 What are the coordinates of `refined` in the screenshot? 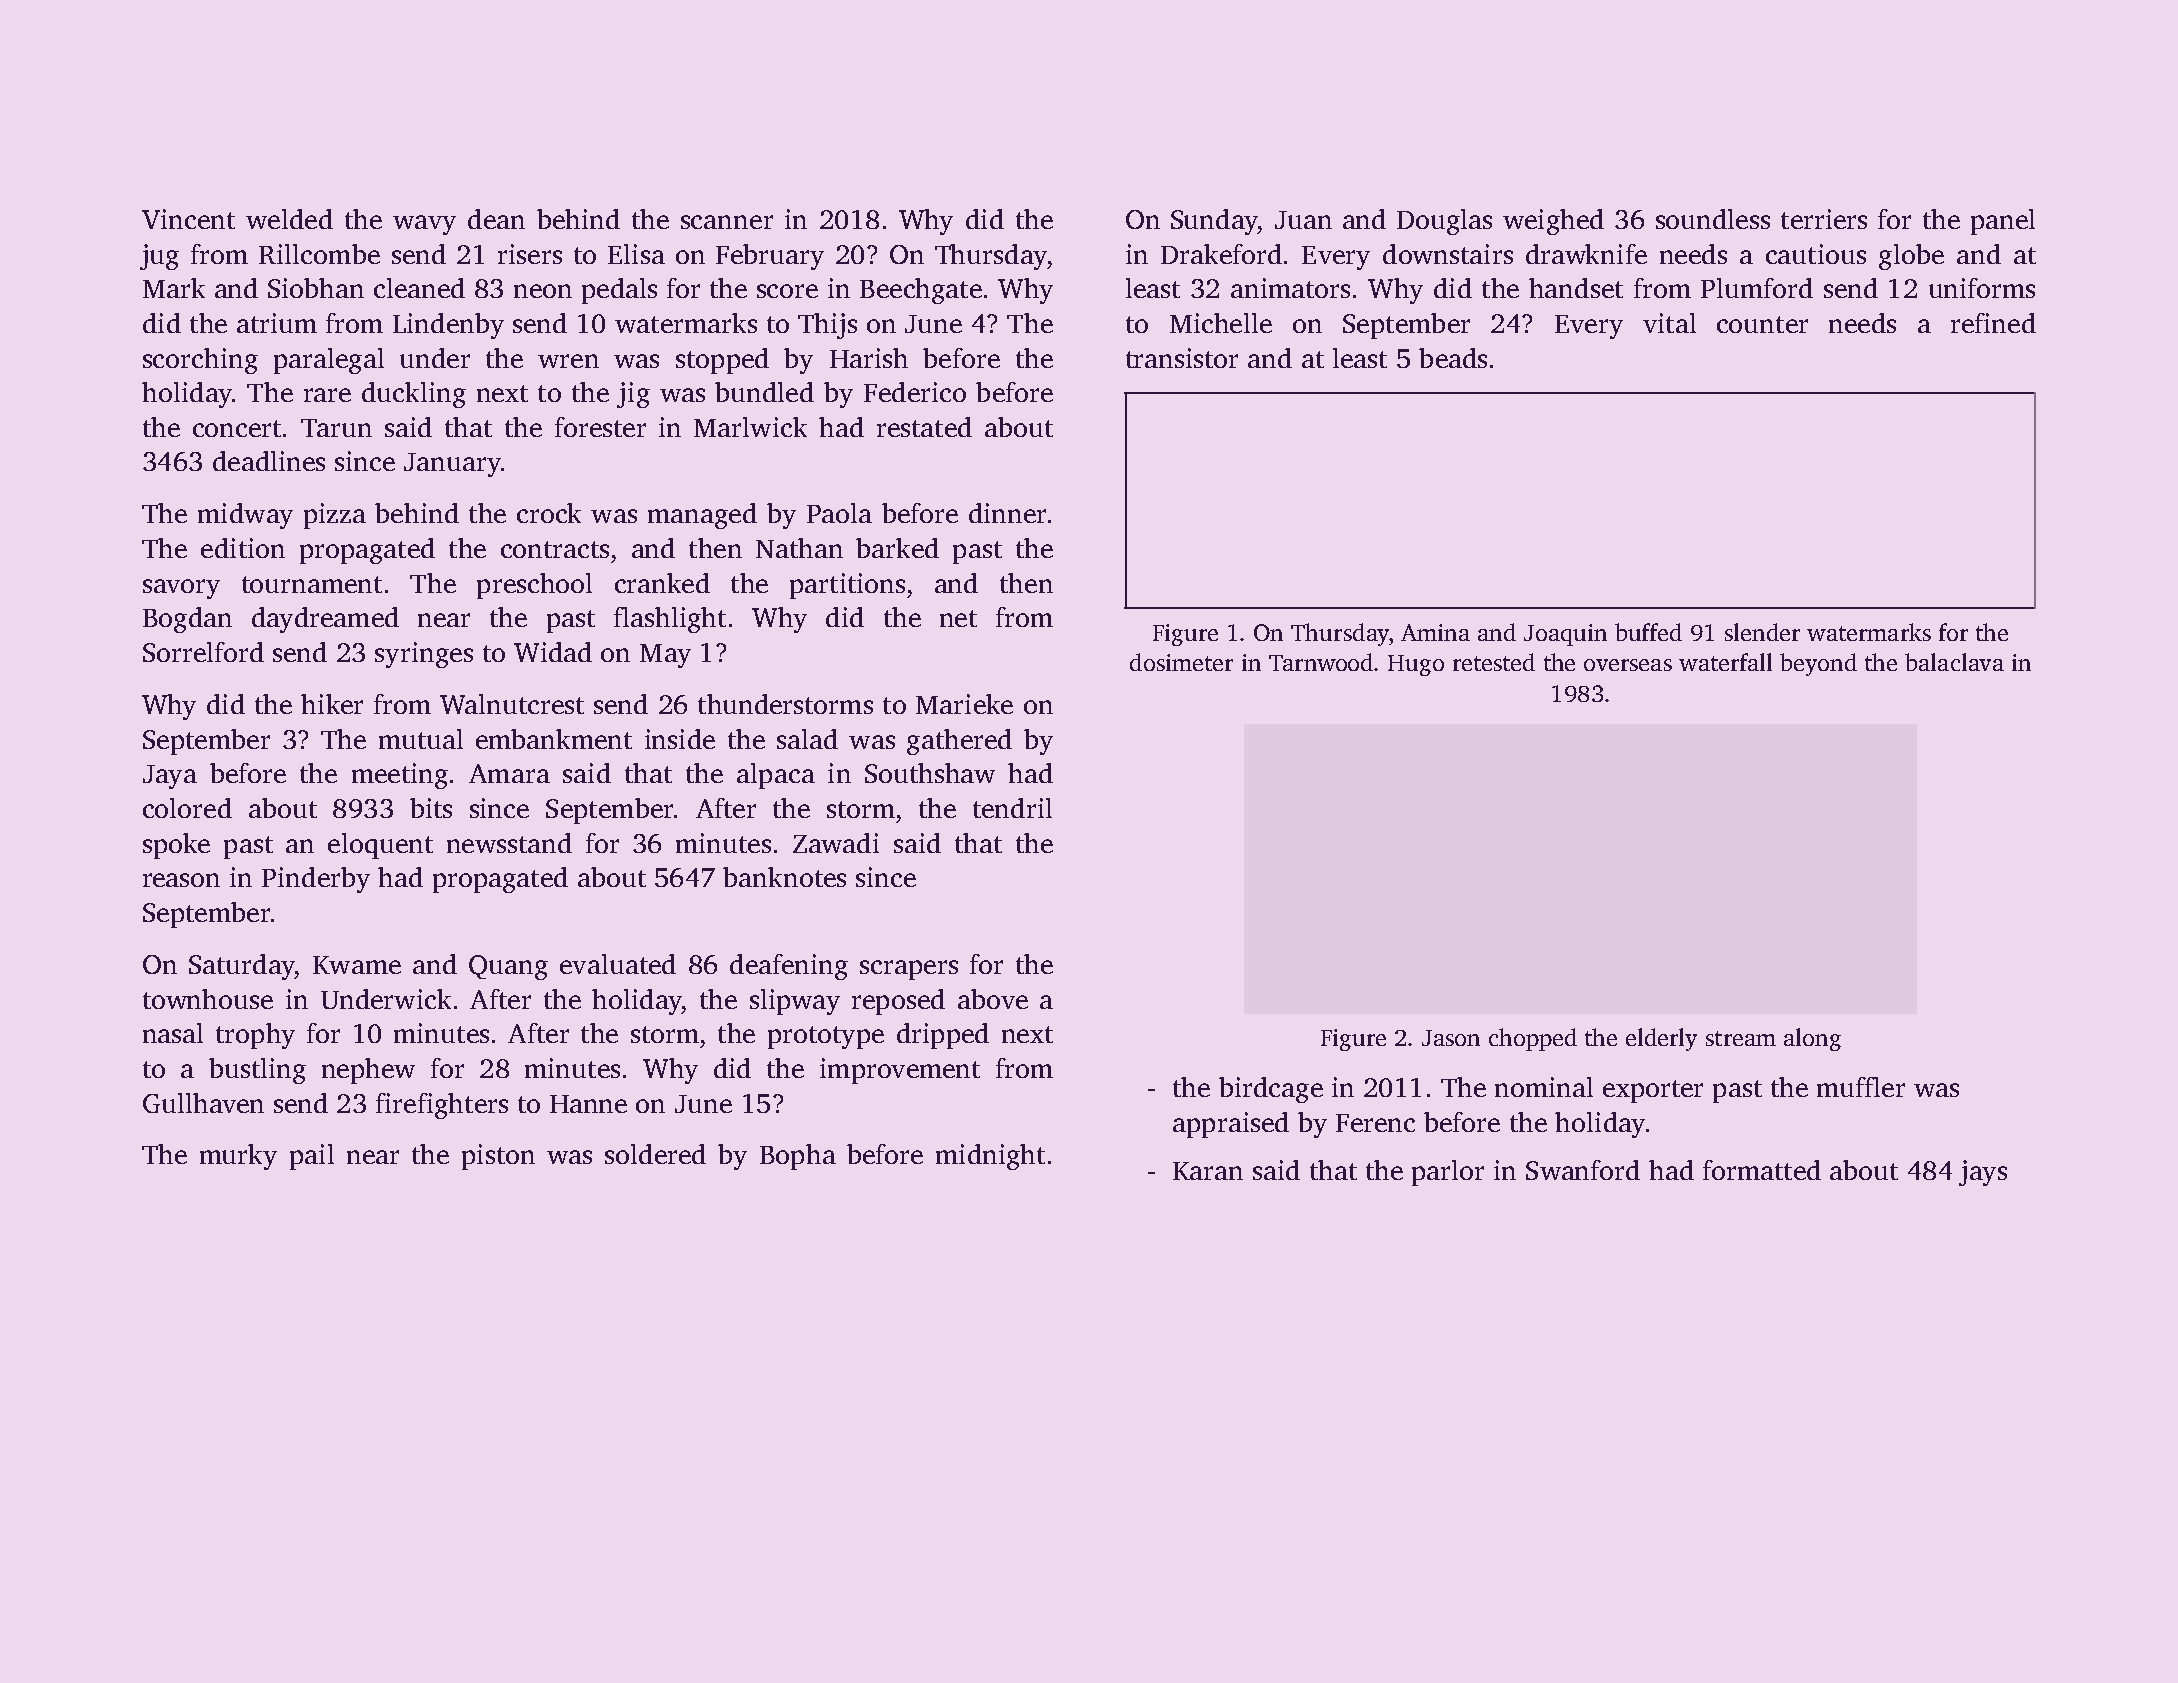 It's located at (1993, 323).
